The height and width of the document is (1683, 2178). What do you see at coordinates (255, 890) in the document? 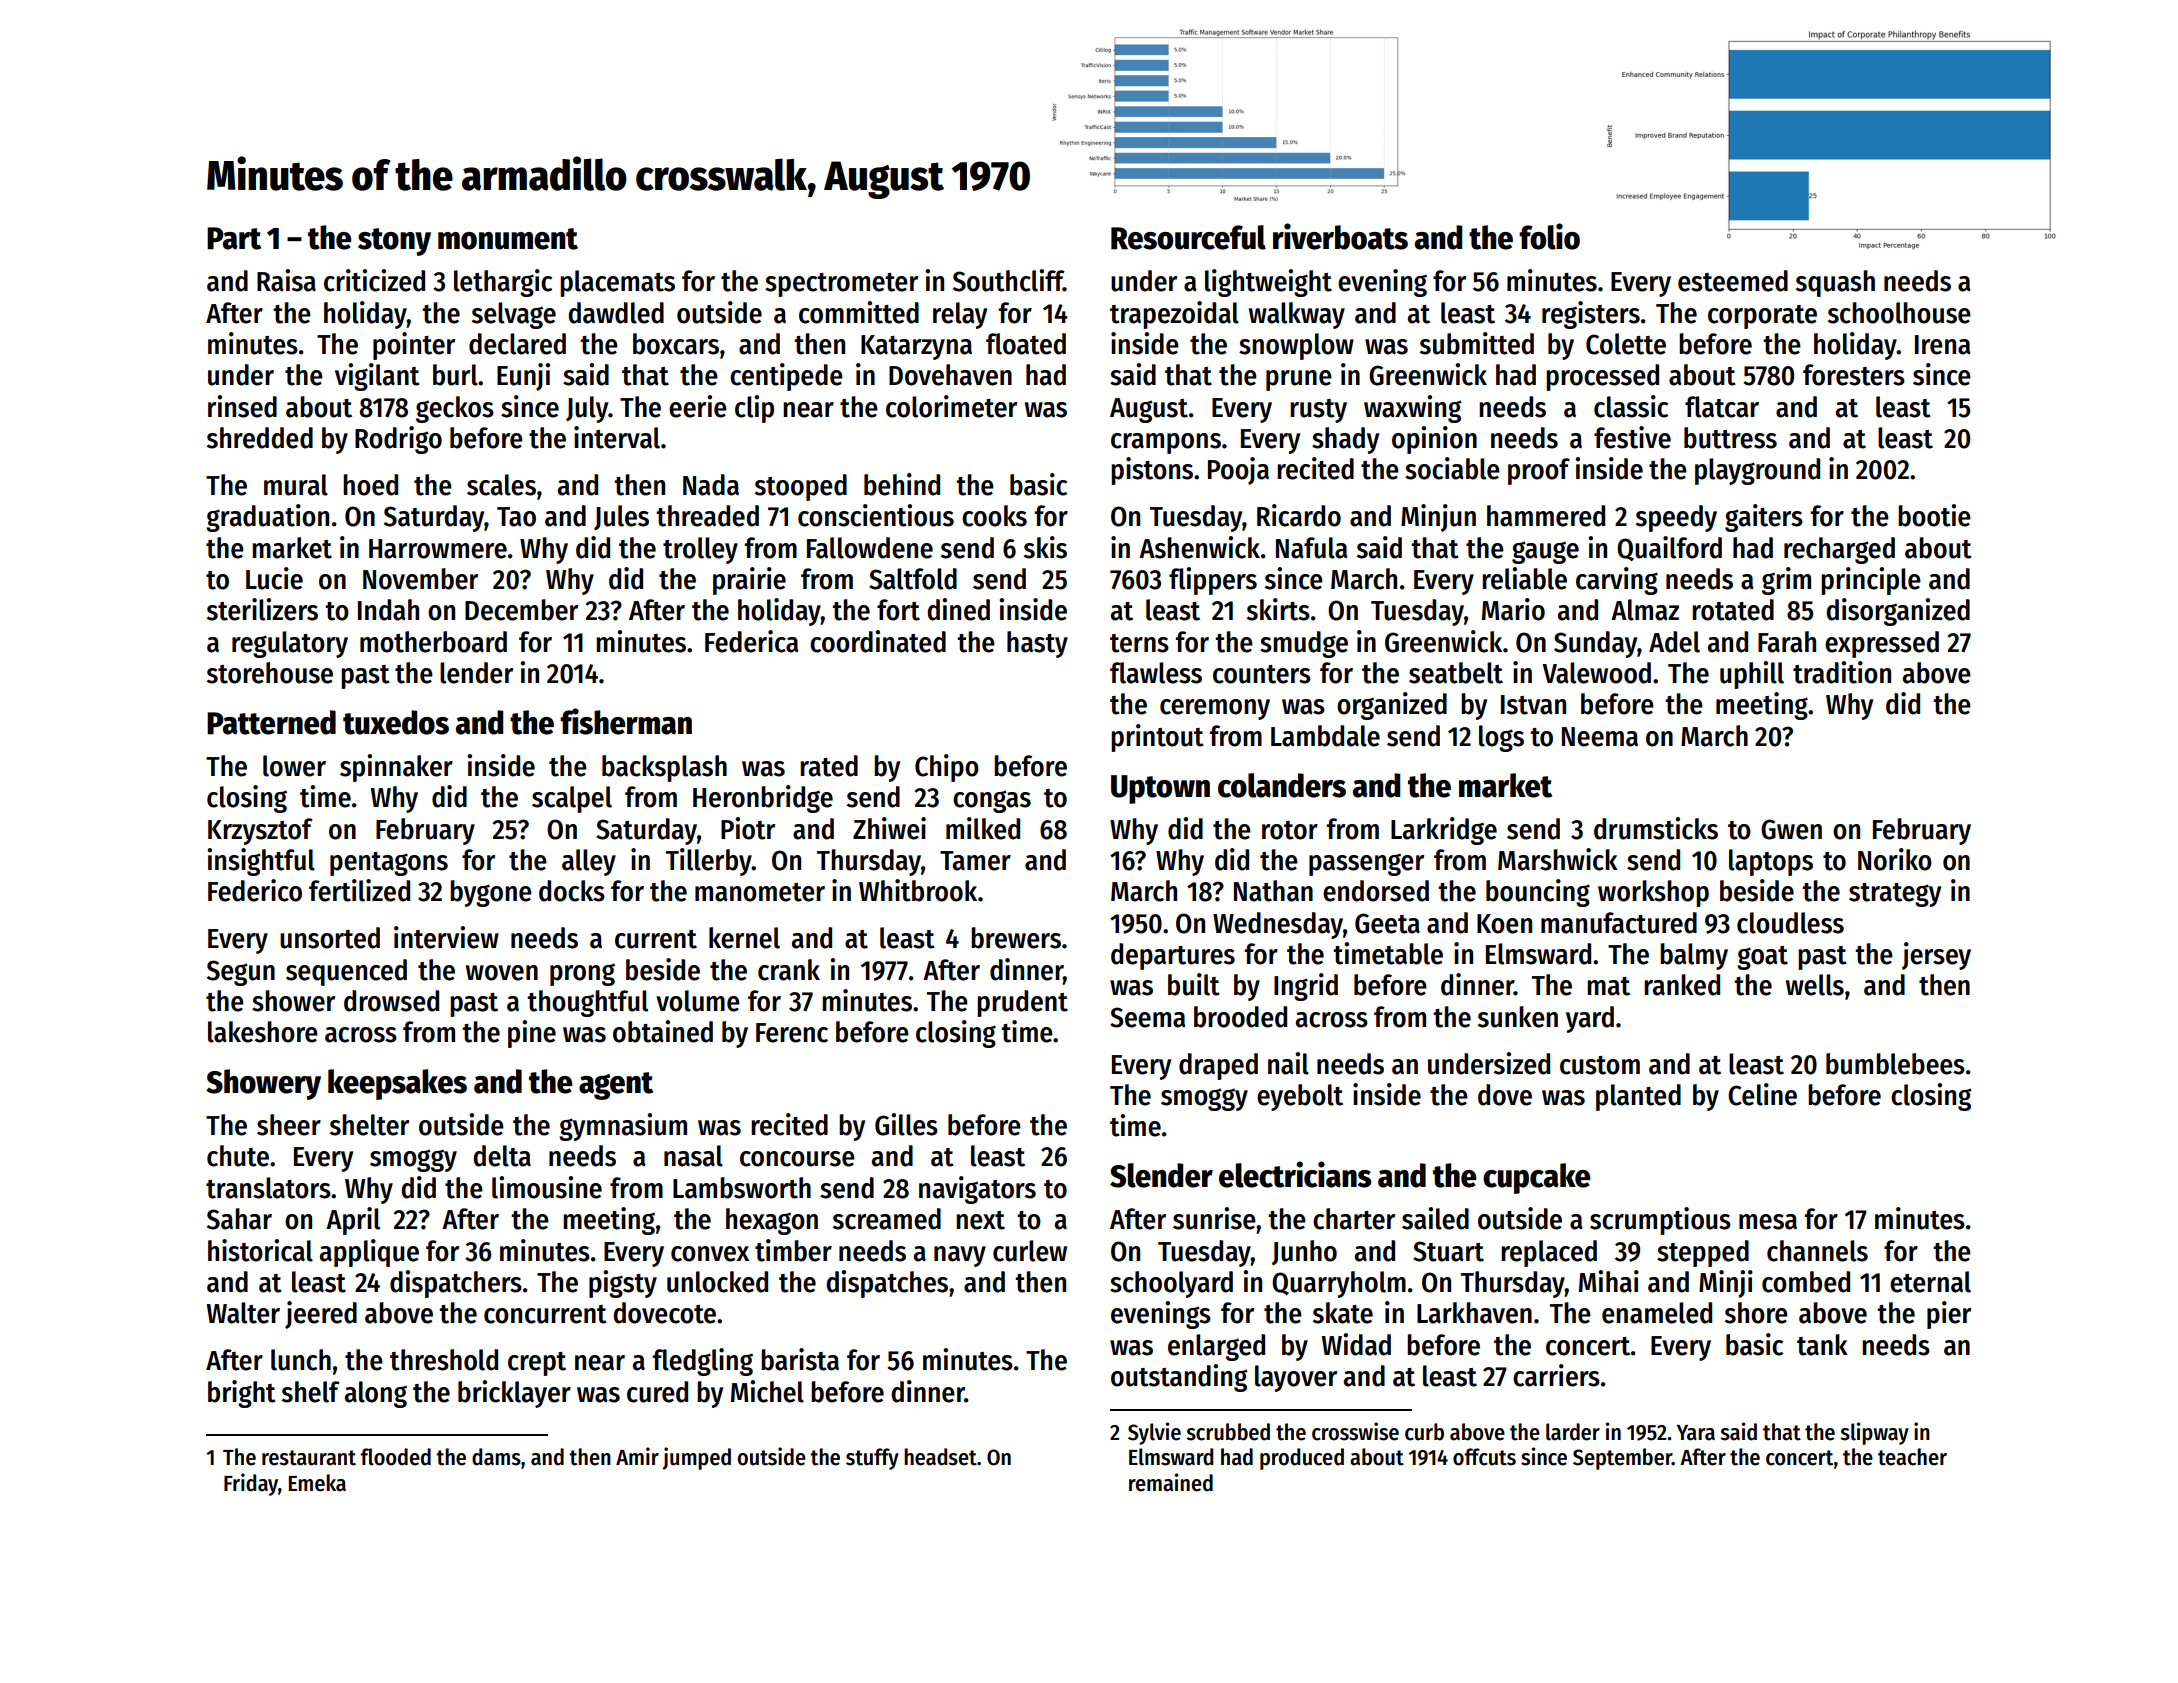
I see `Federico` at bounding box center [255, 890].
